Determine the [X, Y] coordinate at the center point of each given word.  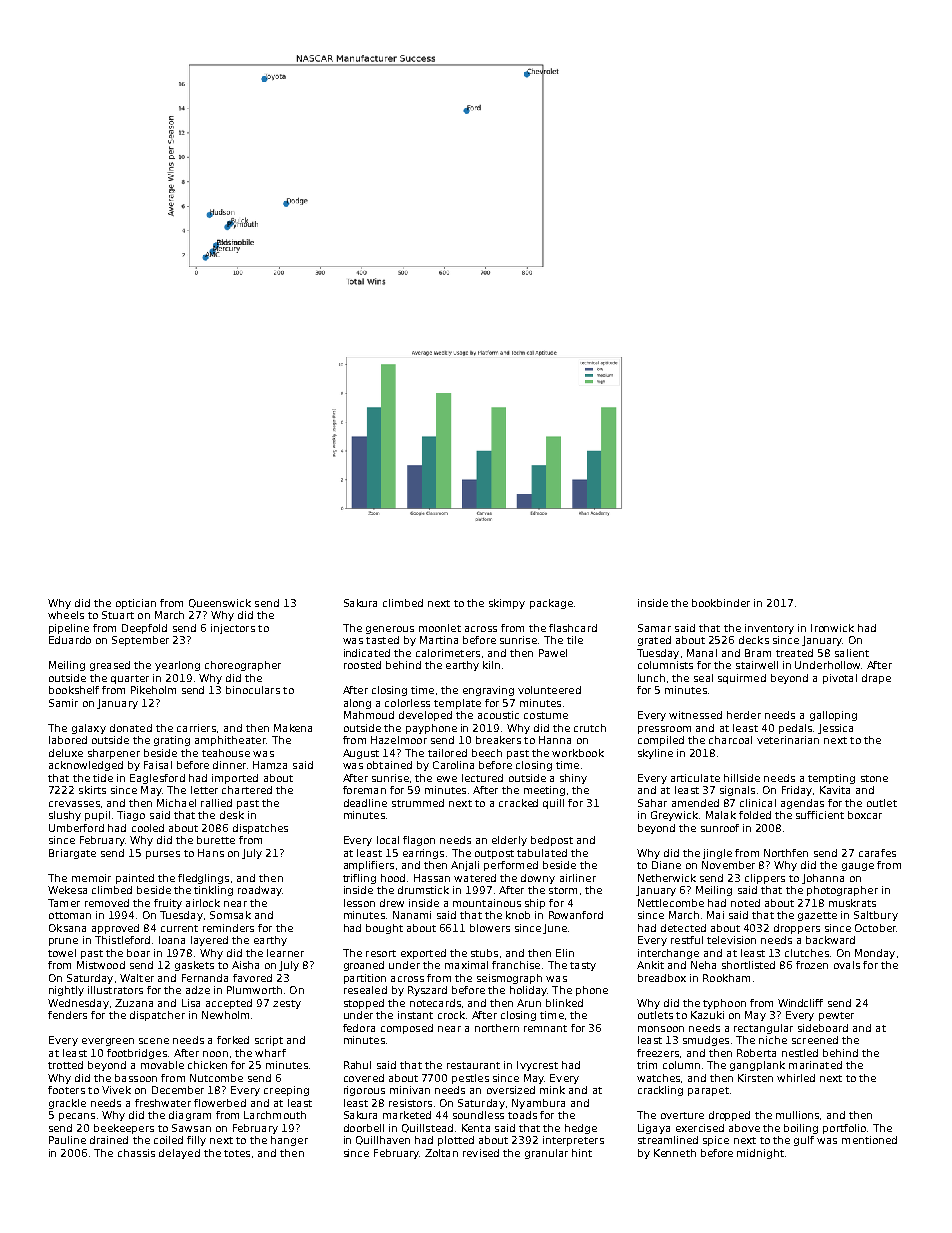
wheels [66, 615]
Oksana [67, 928]
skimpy [507, 604]
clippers [765, 879]
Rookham [726, 978]
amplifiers [369, 866]
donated [131, 728]
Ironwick [832, 628]
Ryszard [427, 991]
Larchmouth [275, 1115]
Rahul [357, 1065]
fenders [67, 1015]
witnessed [695, 715]
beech [487, 753]
